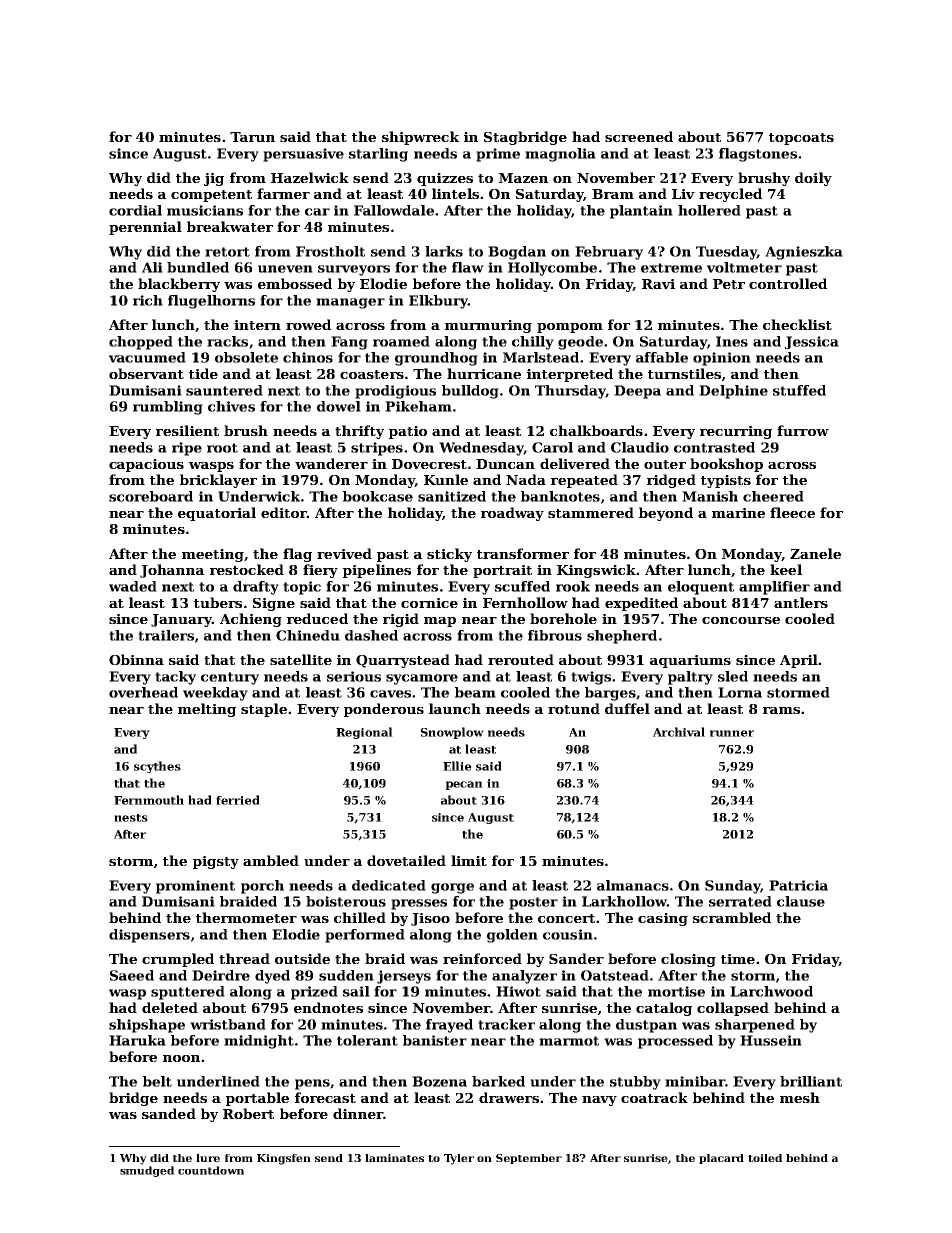 This screenshot has height=1233, width=952. What do you see at coordinates (211, 302) in the screenshot?
I see `flugelhorns` at bounding box center [211, 302].
